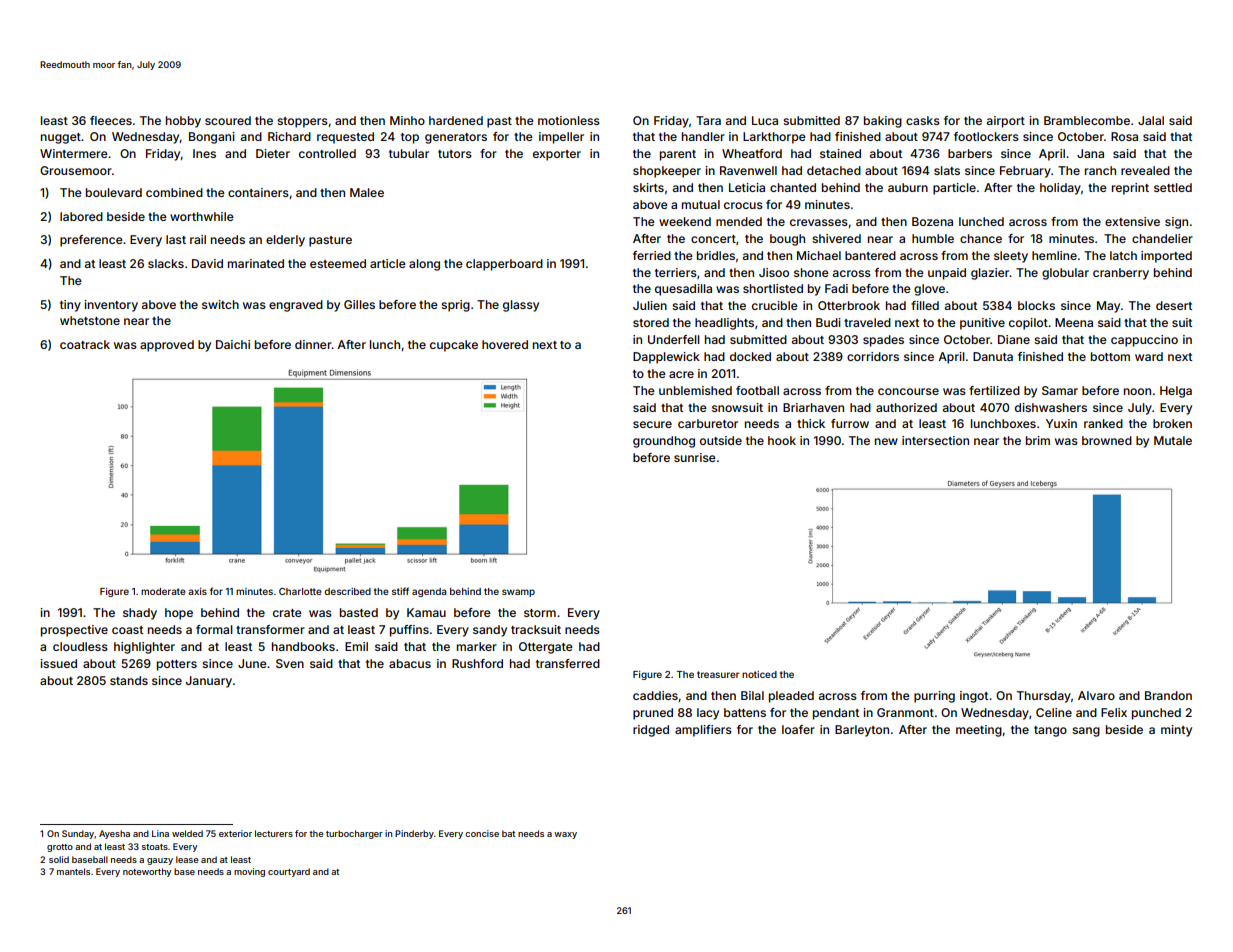 This screenshot has height=952, width=1233. I want to click on Brandon, so click(1168, 695).
